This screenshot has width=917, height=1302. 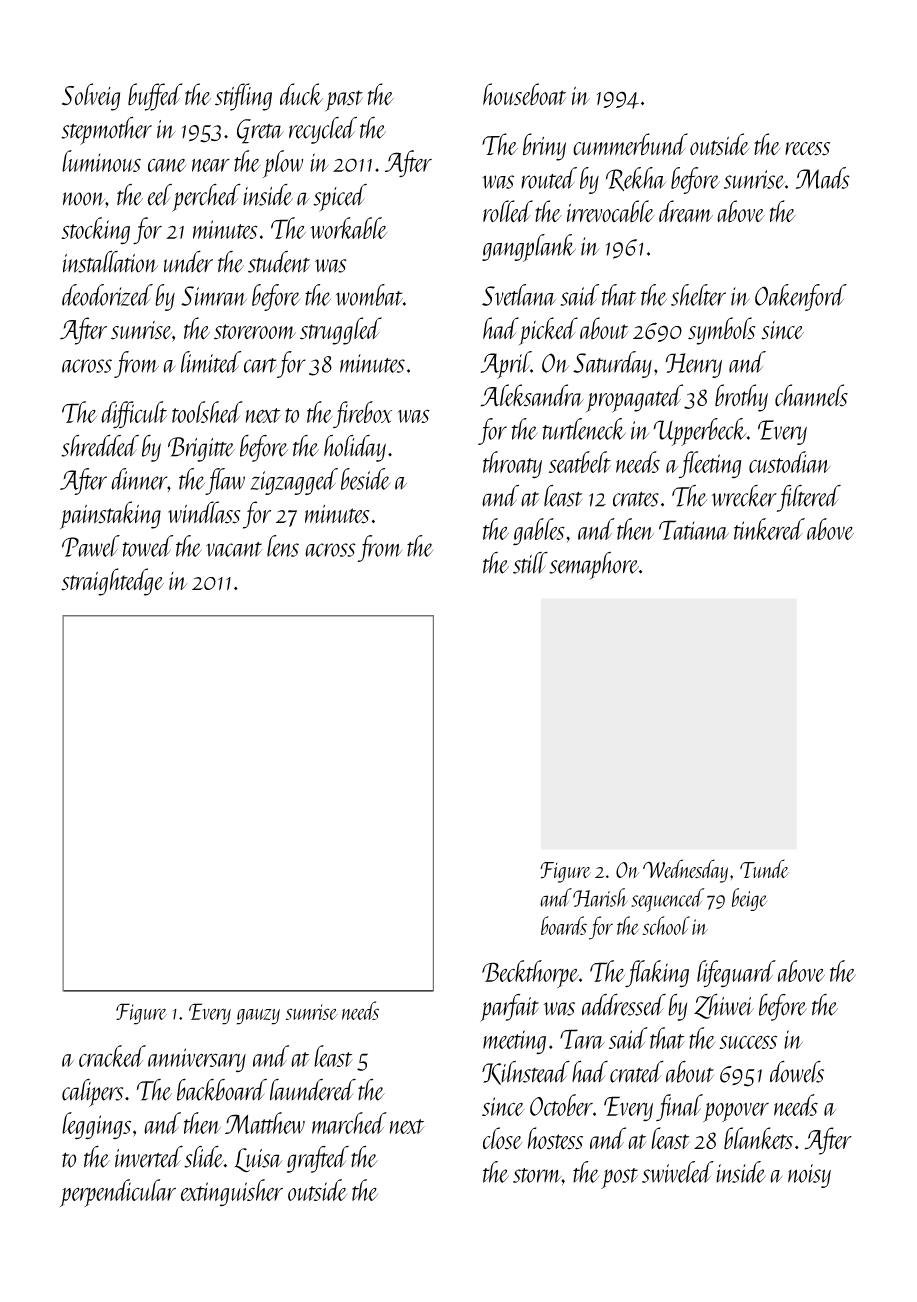 What do you see at coordinates (234, 549) in the screenshot?
I see `vacant` at bounding box center [234, 549].
